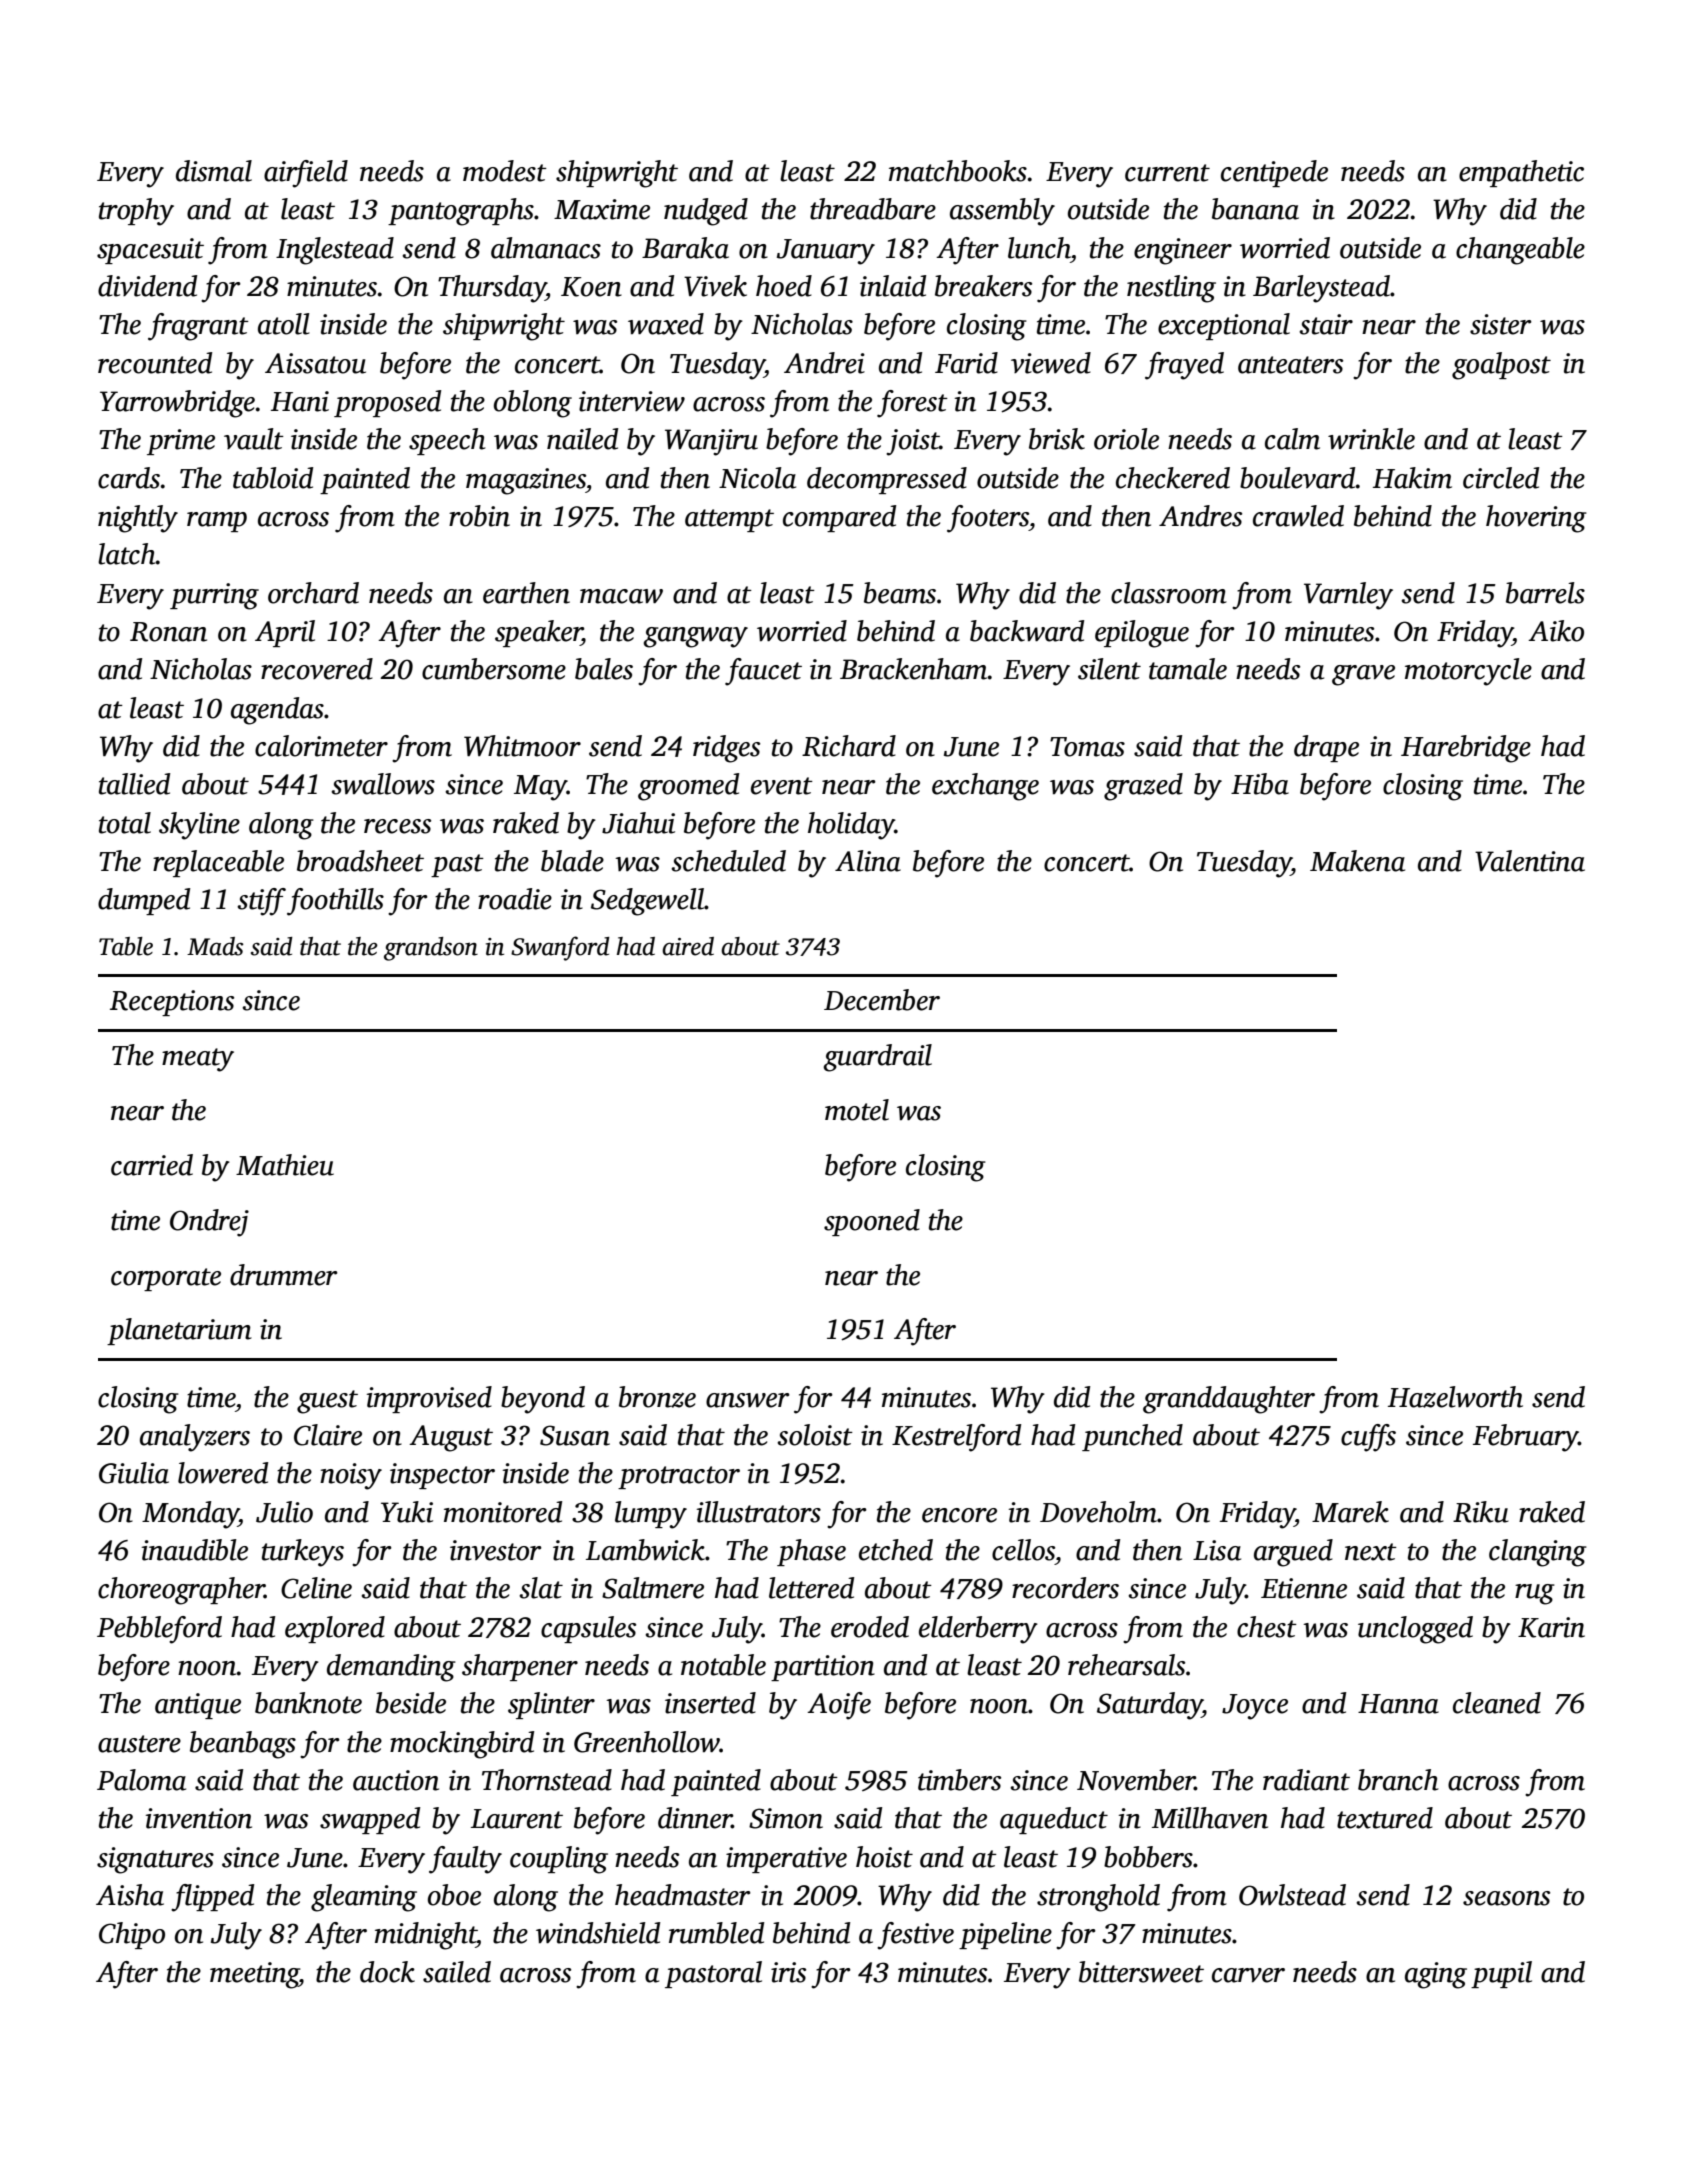 This screenshot has width=1683, height=2178. I want to click on Hazelworth, so click(1455, 1397).
